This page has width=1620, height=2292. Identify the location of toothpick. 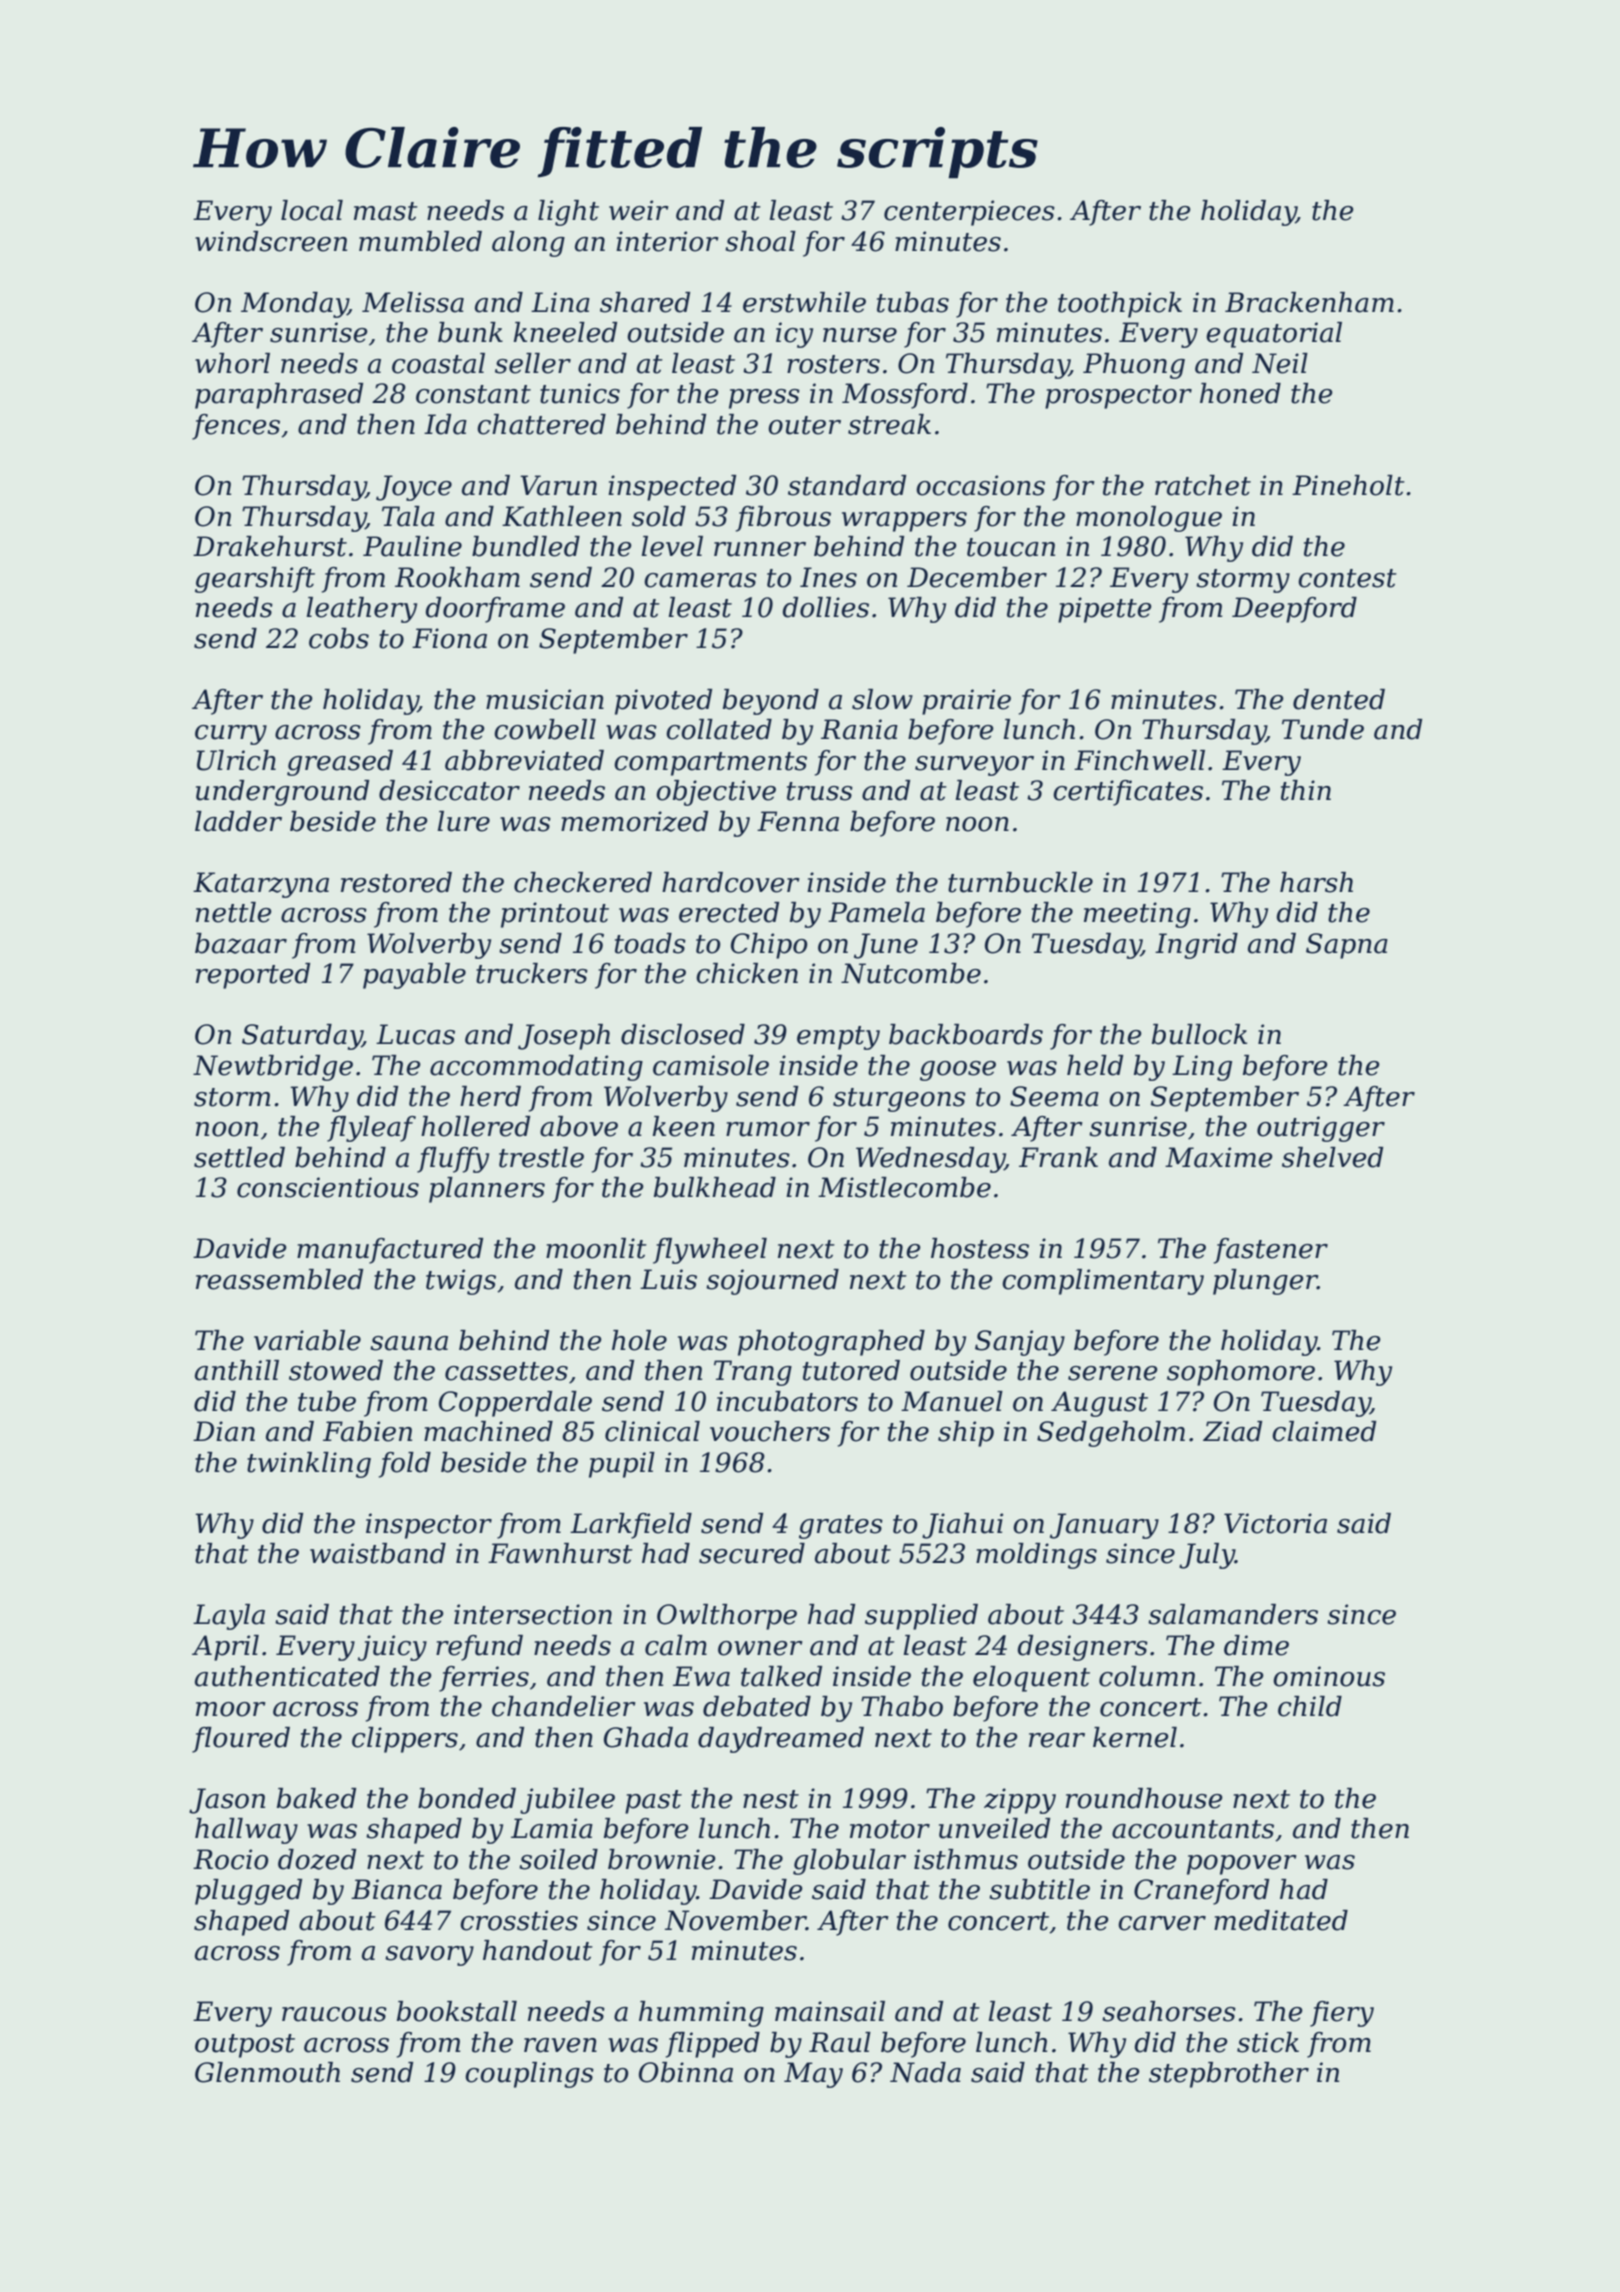
(1120, 305).
